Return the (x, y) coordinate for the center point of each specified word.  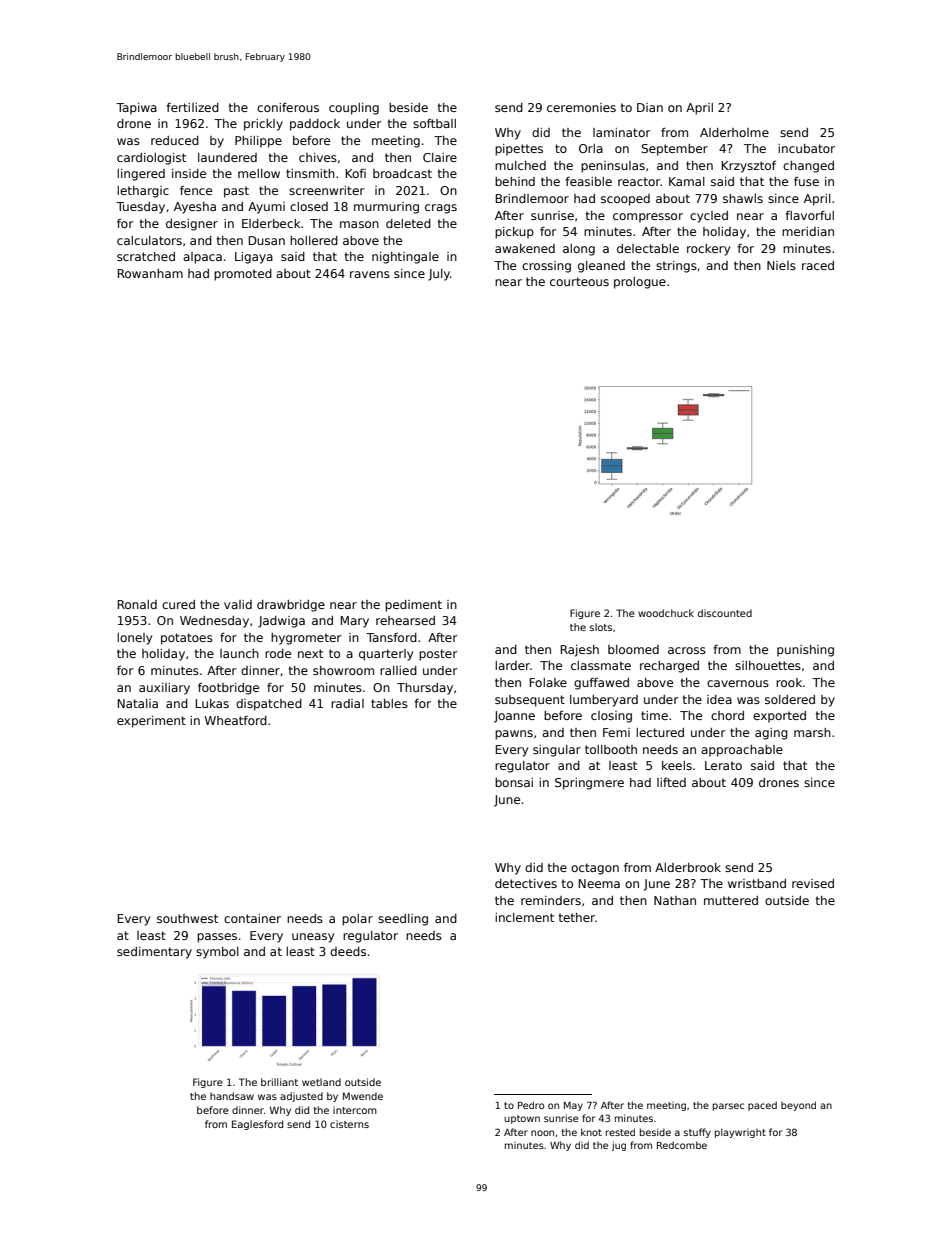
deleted (408, 223)
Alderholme (734, 132)
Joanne (514, 717)
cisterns (349, 1124)
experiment (151, 722)
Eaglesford (257, 1125)
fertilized (192, 107)
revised (813, 883)
